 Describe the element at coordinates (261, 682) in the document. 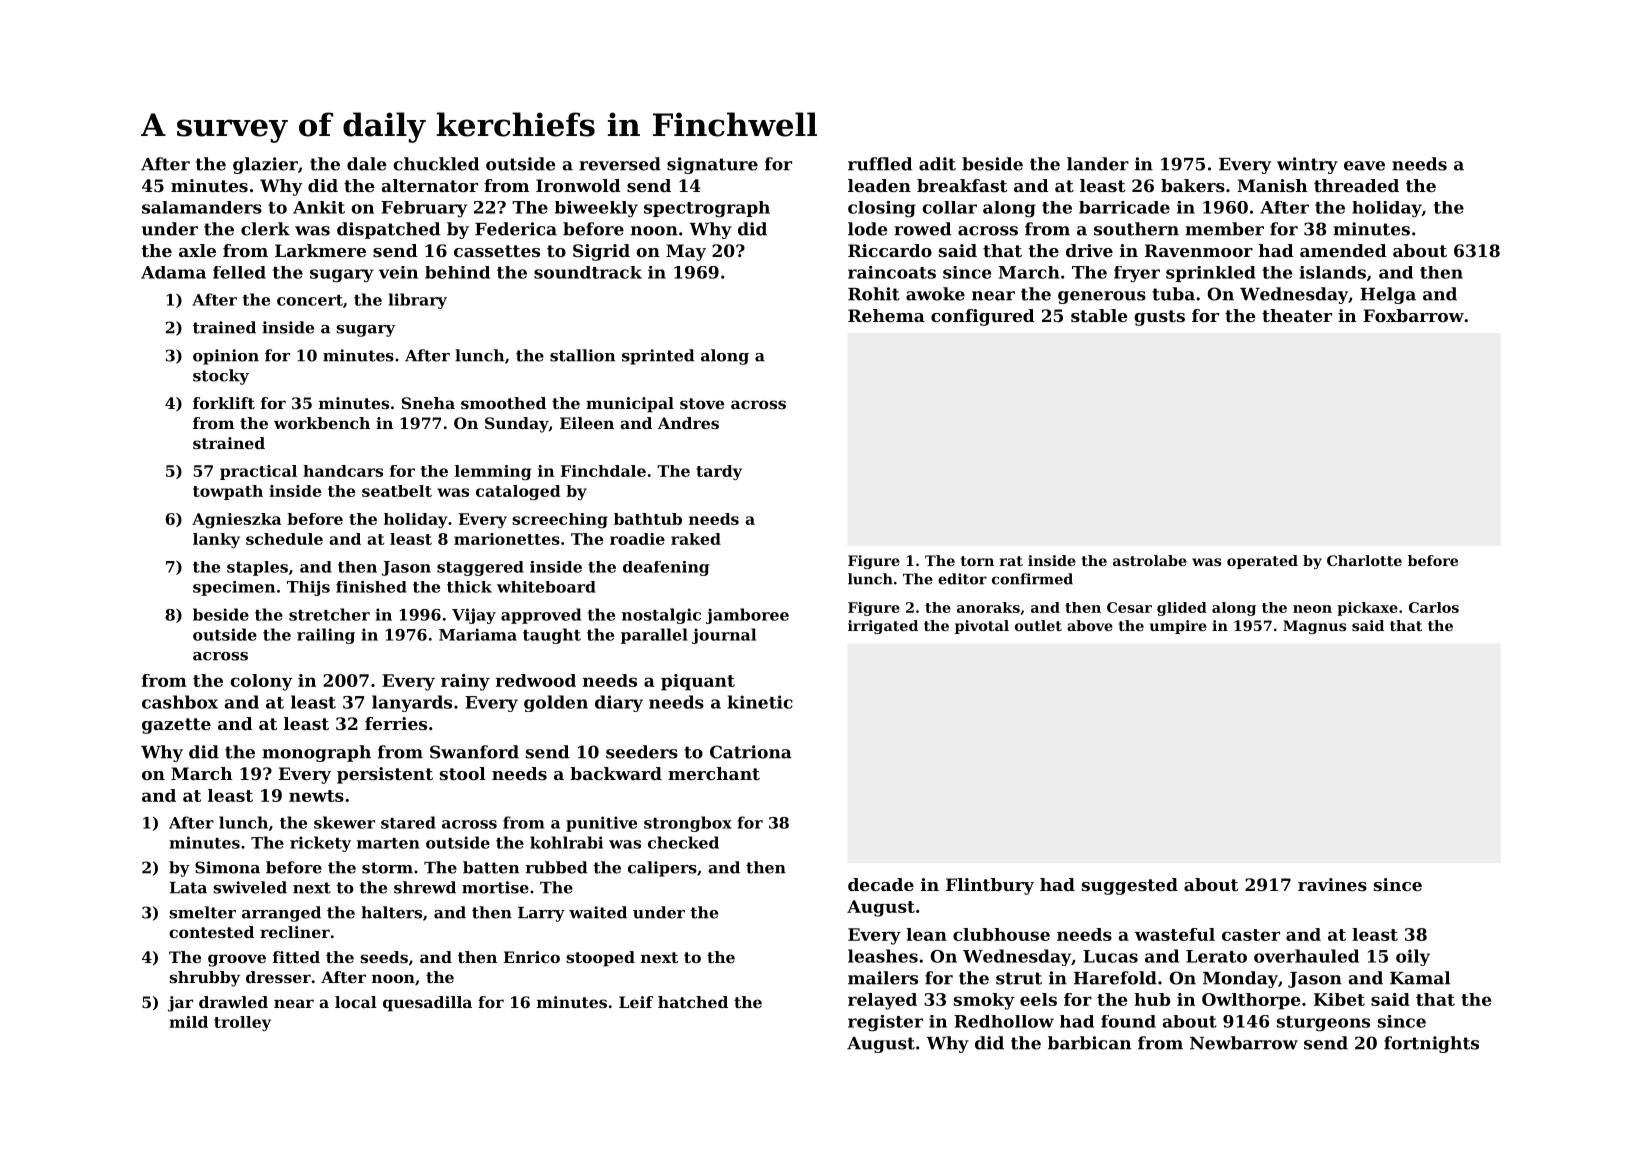

I see `colony` at that location.
